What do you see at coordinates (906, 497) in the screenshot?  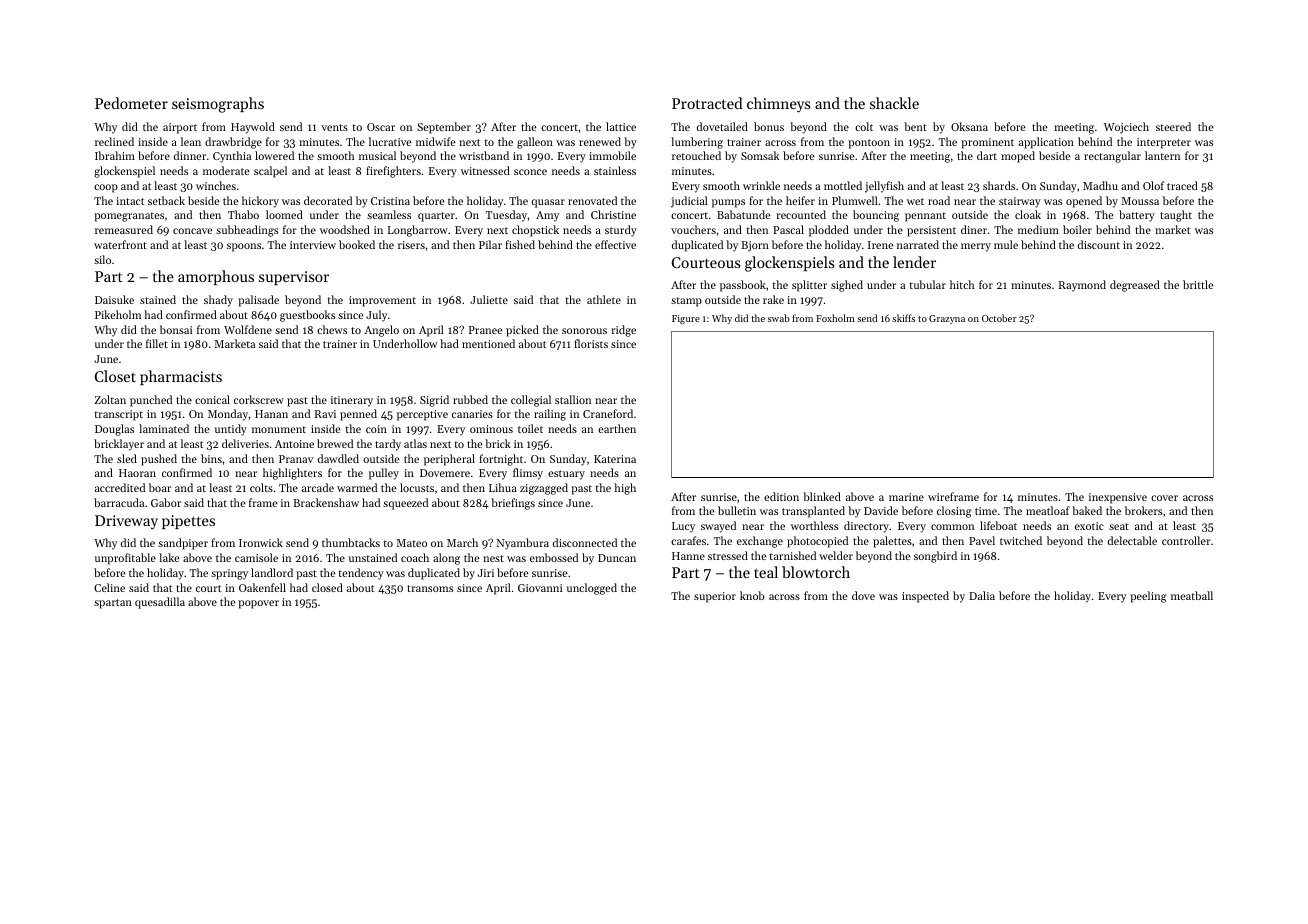 I see `marine` at bounding box center [906, 497].
